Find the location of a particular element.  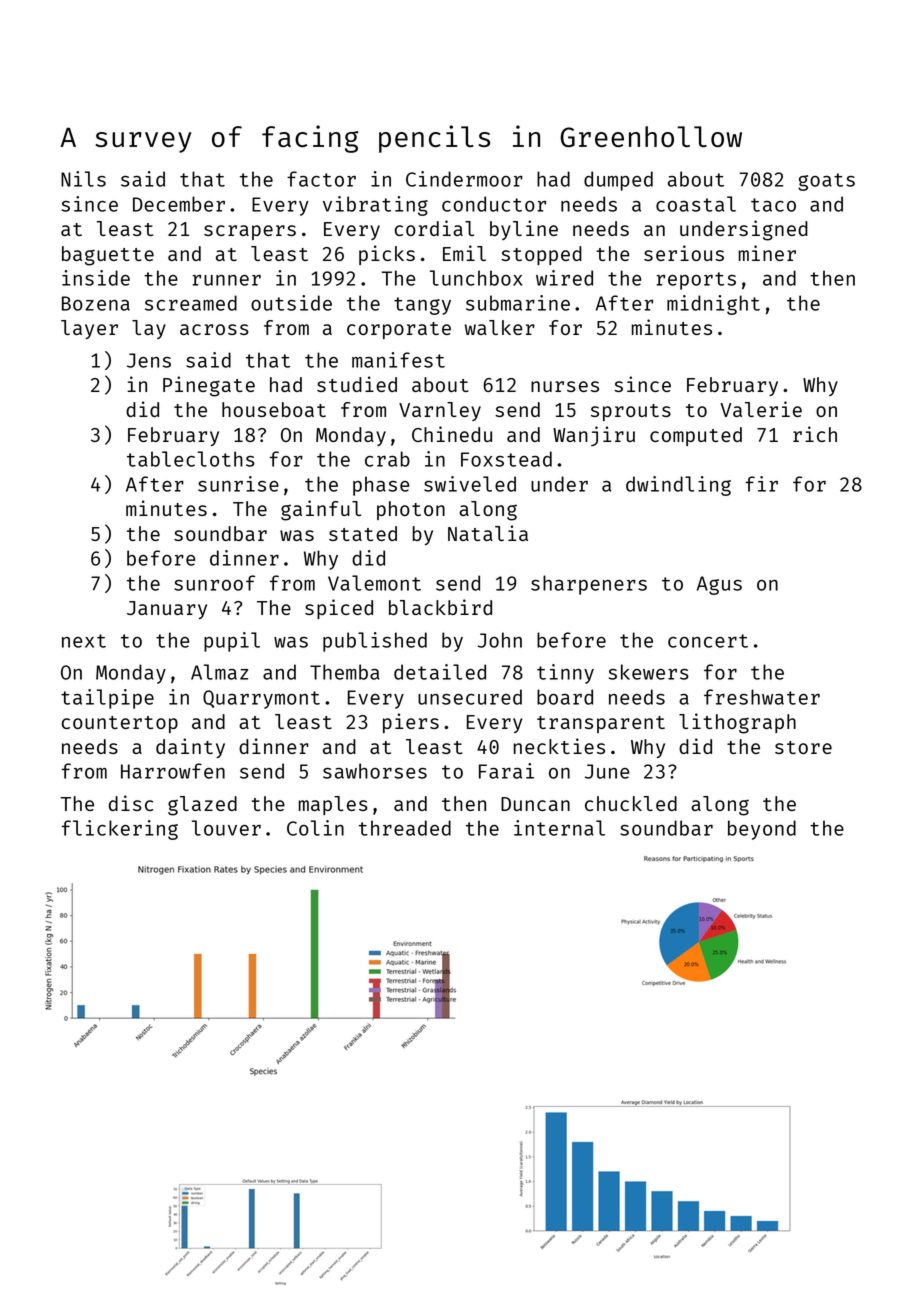

Cindermoor is located at coordinates (464, 179).
